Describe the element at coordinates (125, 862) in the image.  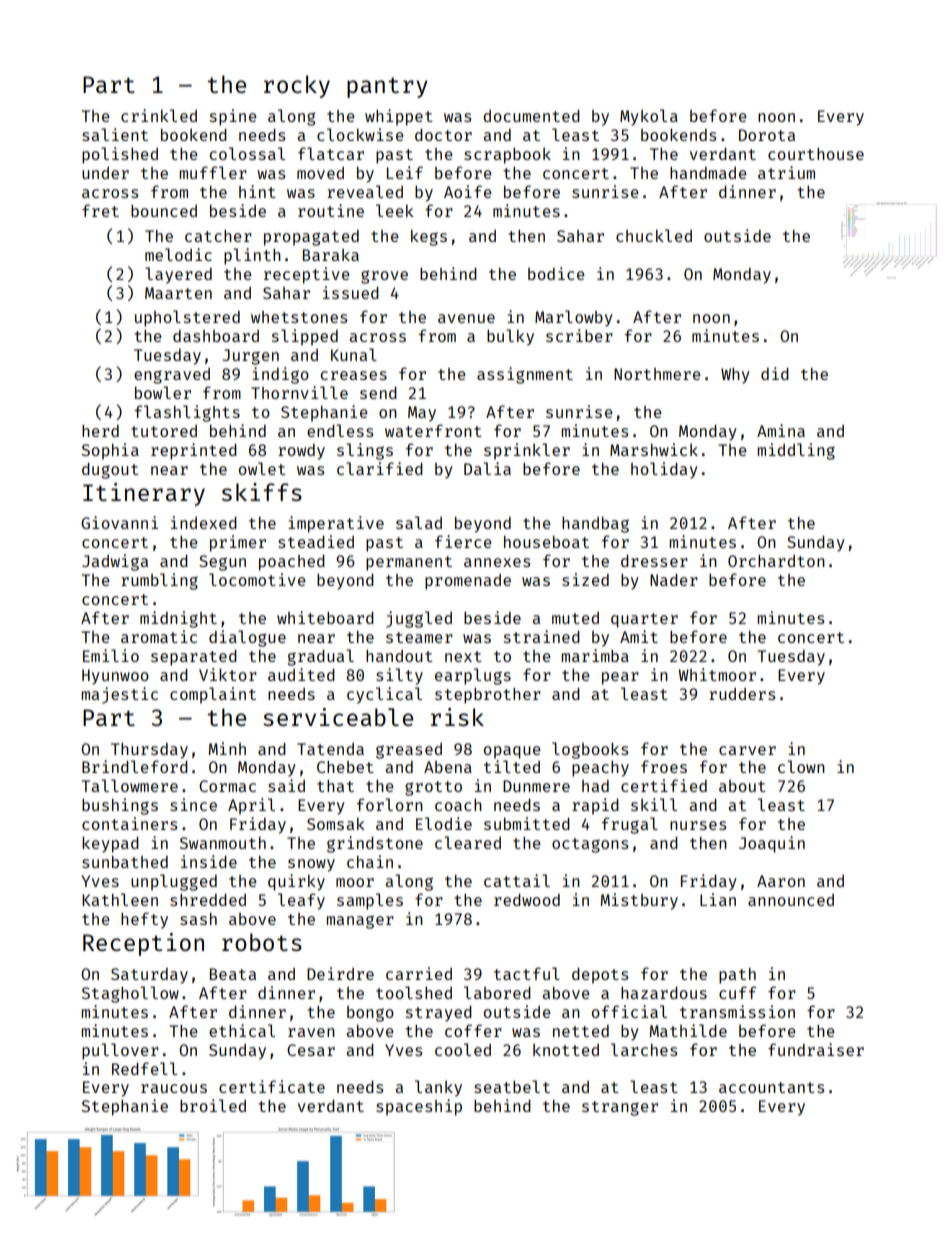
I see `sunbathed` at that location.
